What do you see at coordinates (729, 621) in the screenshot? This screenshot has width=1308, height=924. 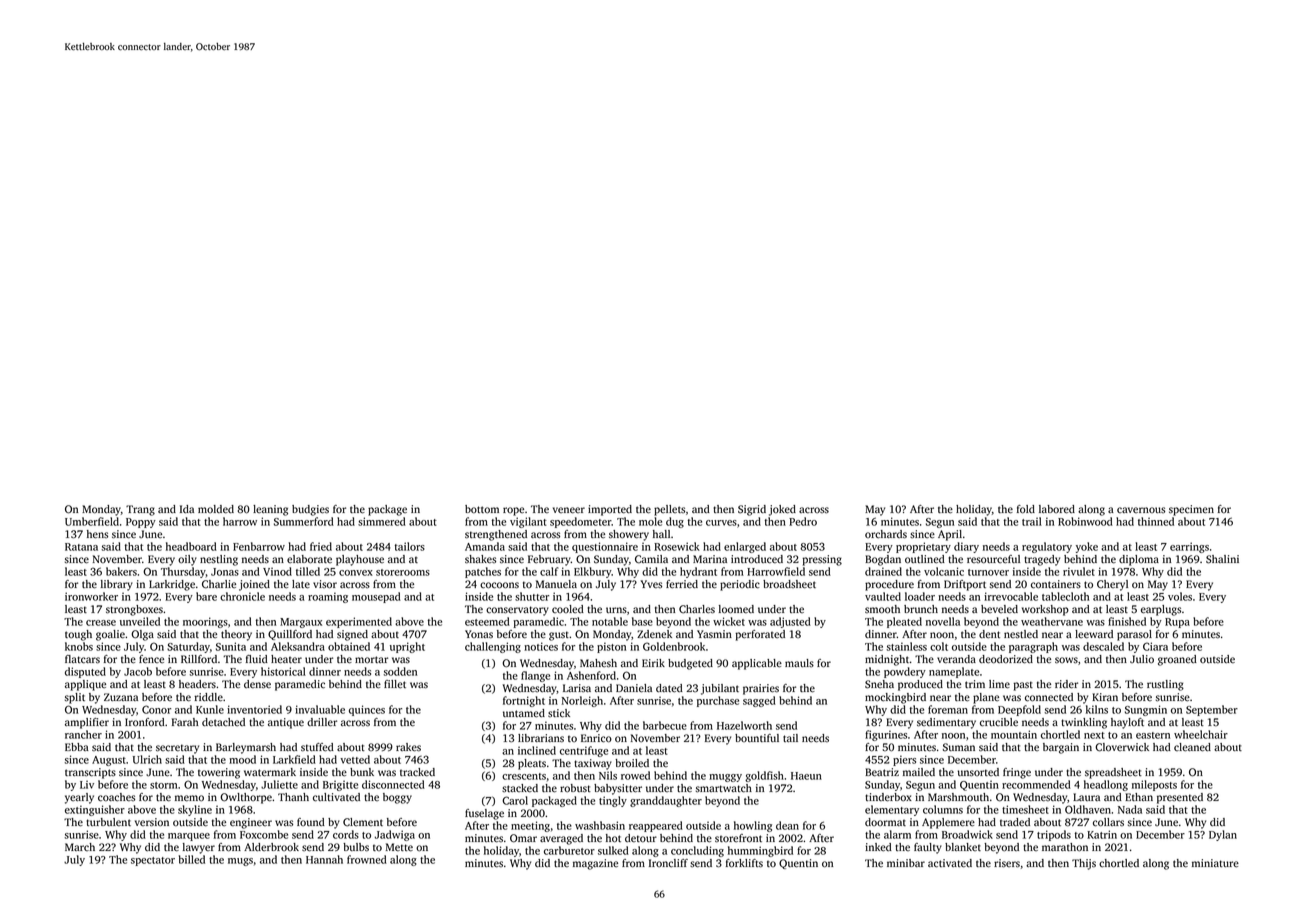 I see `wicket` at bounding box center [729, 621].
